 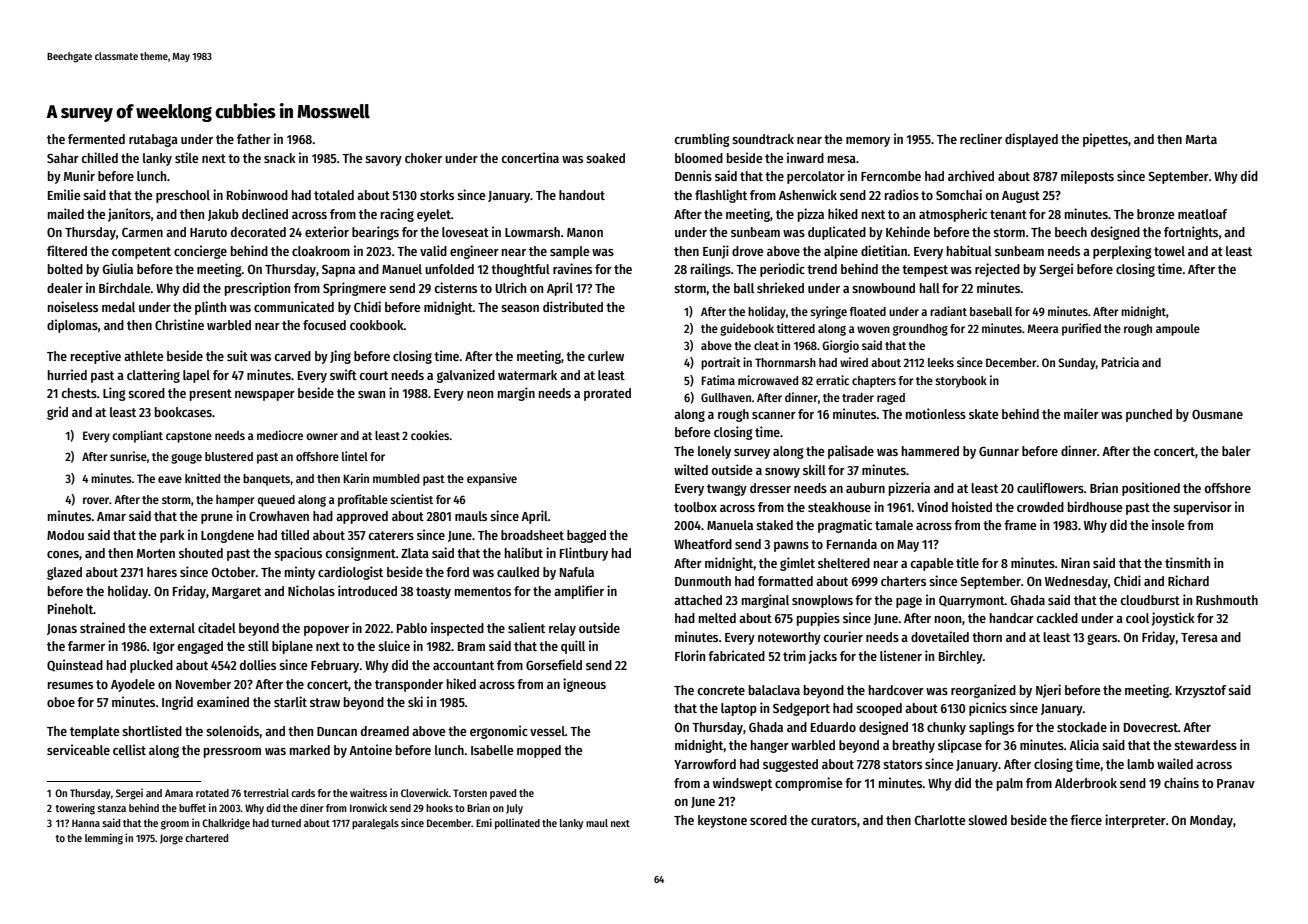 I want to click on flashlight, so click(x=721, y=196).
